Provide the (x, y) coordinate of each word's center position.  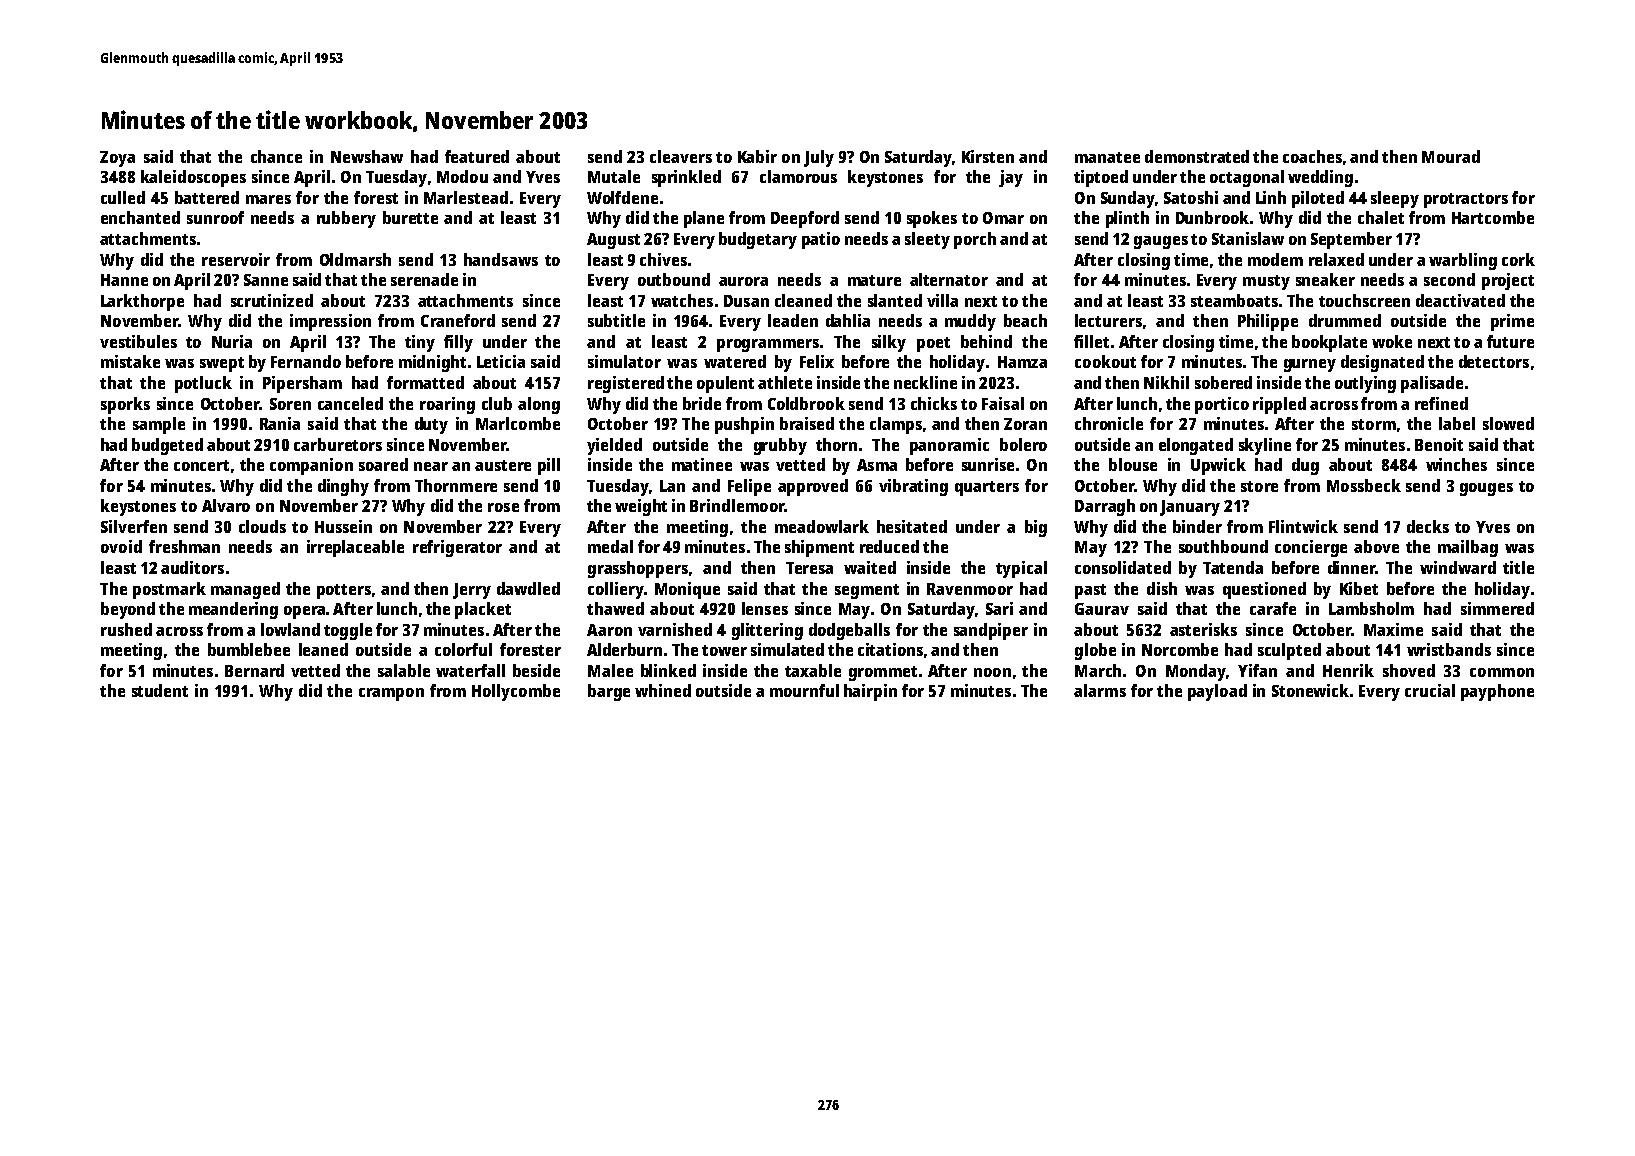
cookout (1105, 361)
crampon (391, 694)
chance (276, 156)
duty (431, 425)
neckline (925, 382)
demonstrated (1197, 156)
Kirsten (988, 156)
